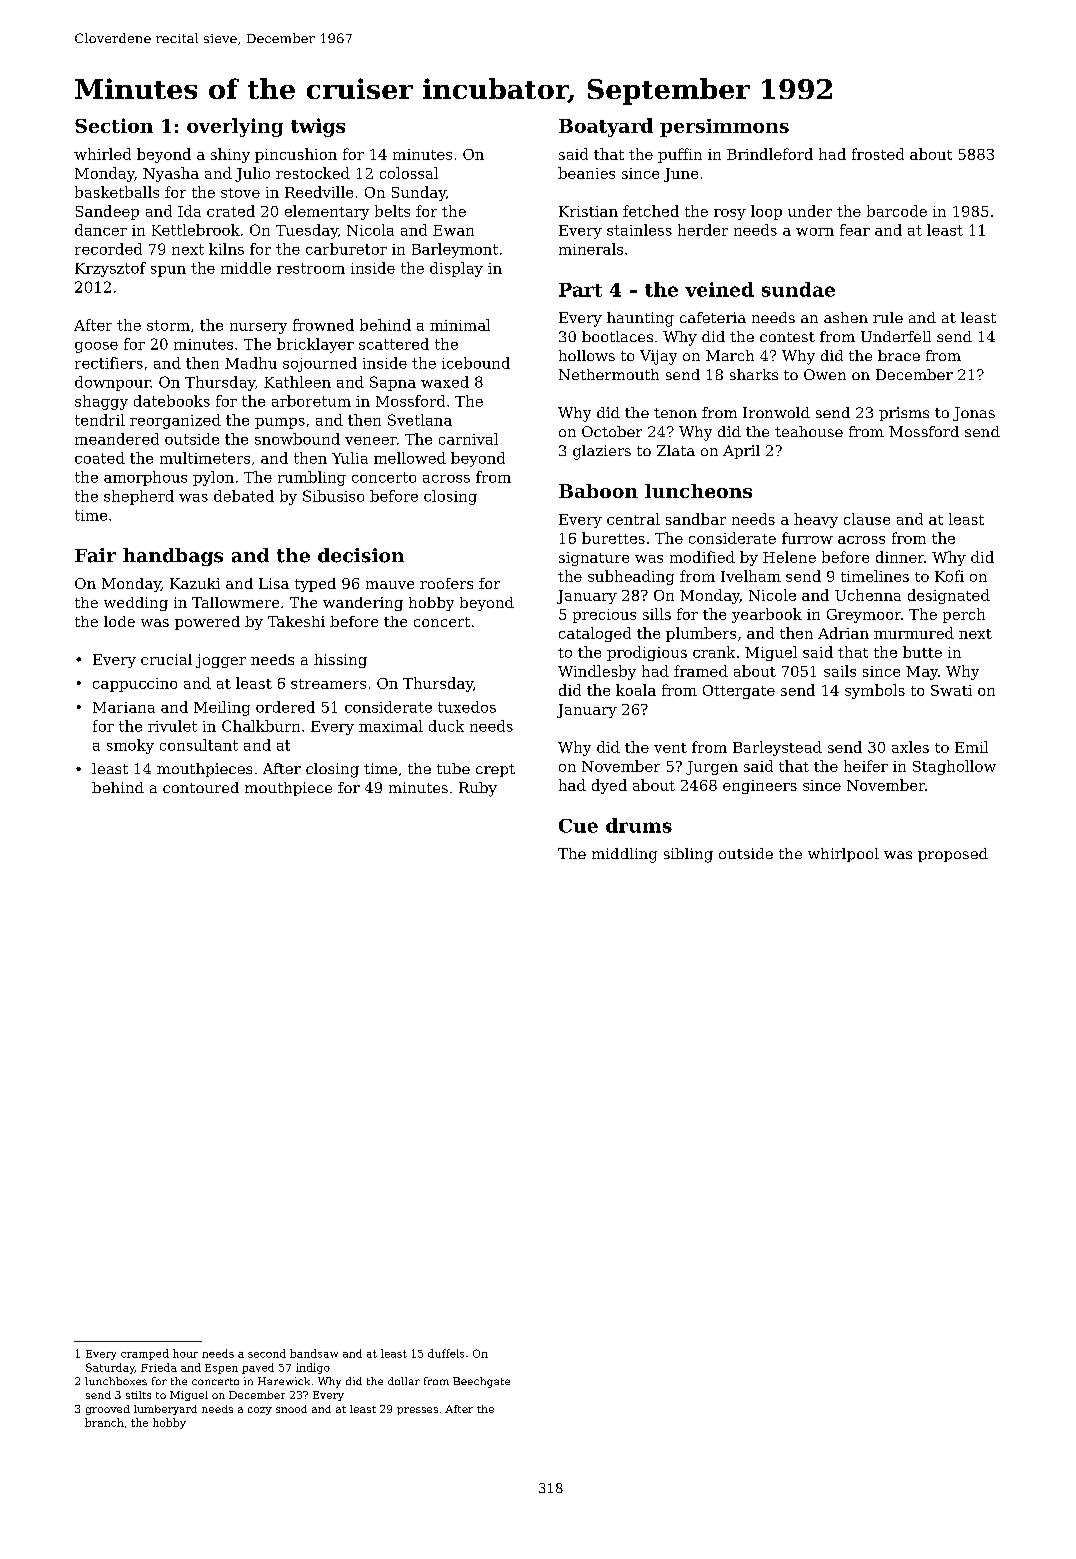 This page has height=1559, width=1076. Describe the element at coordinates (261, 726) in the page. I see `Chalkburn` at that location.
